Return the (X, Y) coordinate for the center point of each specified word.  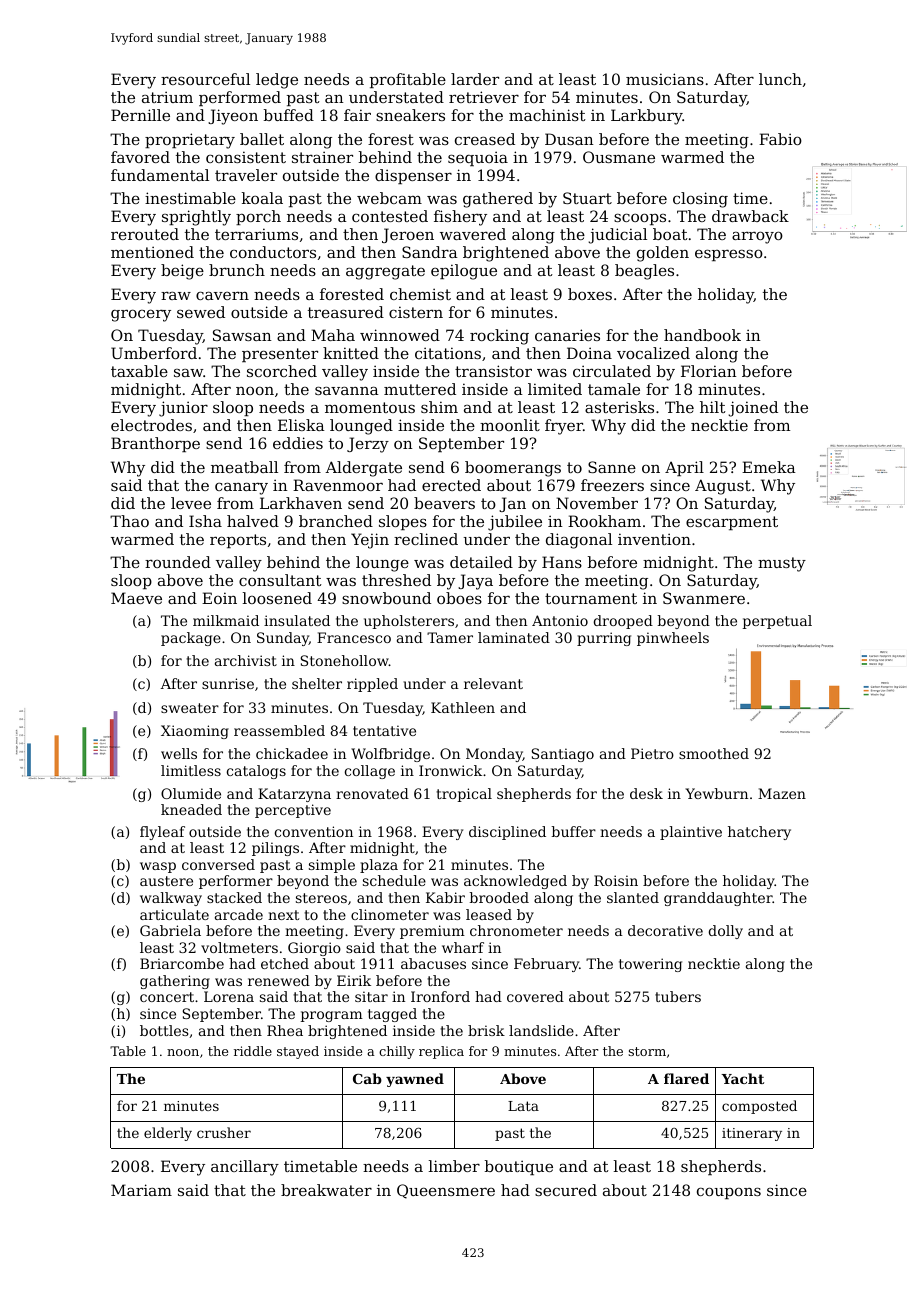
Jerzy (368, 445)
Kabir (445, 897)
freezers (612, 485)
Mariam (141, 1190)
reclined (426, 539)
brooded (499, 897)
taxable (139, 371)
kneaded (191, 809)
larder (475, 79)
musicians (665, 79)
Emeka (769, 467)
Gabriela (170, 930)
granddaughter (718, 899)
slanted (633, 897)
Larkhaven (301, 503)
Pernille (140, 115)
